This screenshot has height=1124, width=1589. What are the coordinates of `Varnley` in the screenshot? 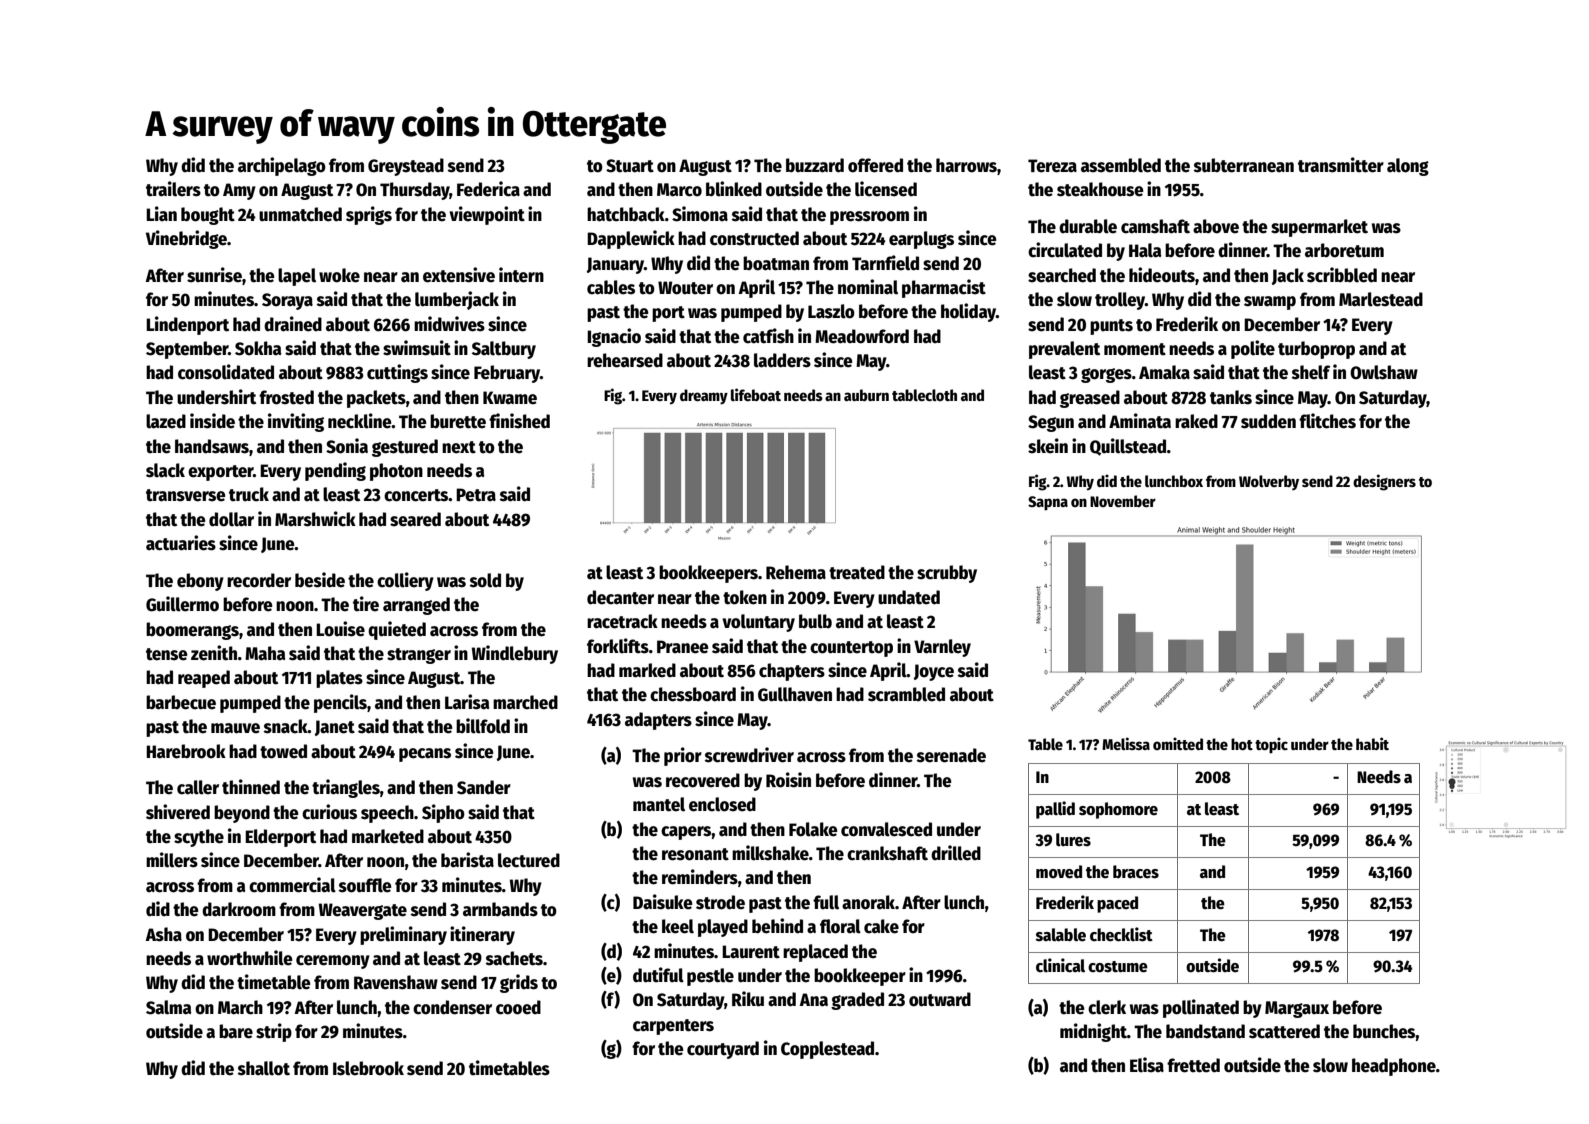 It's located at (942, 648).
